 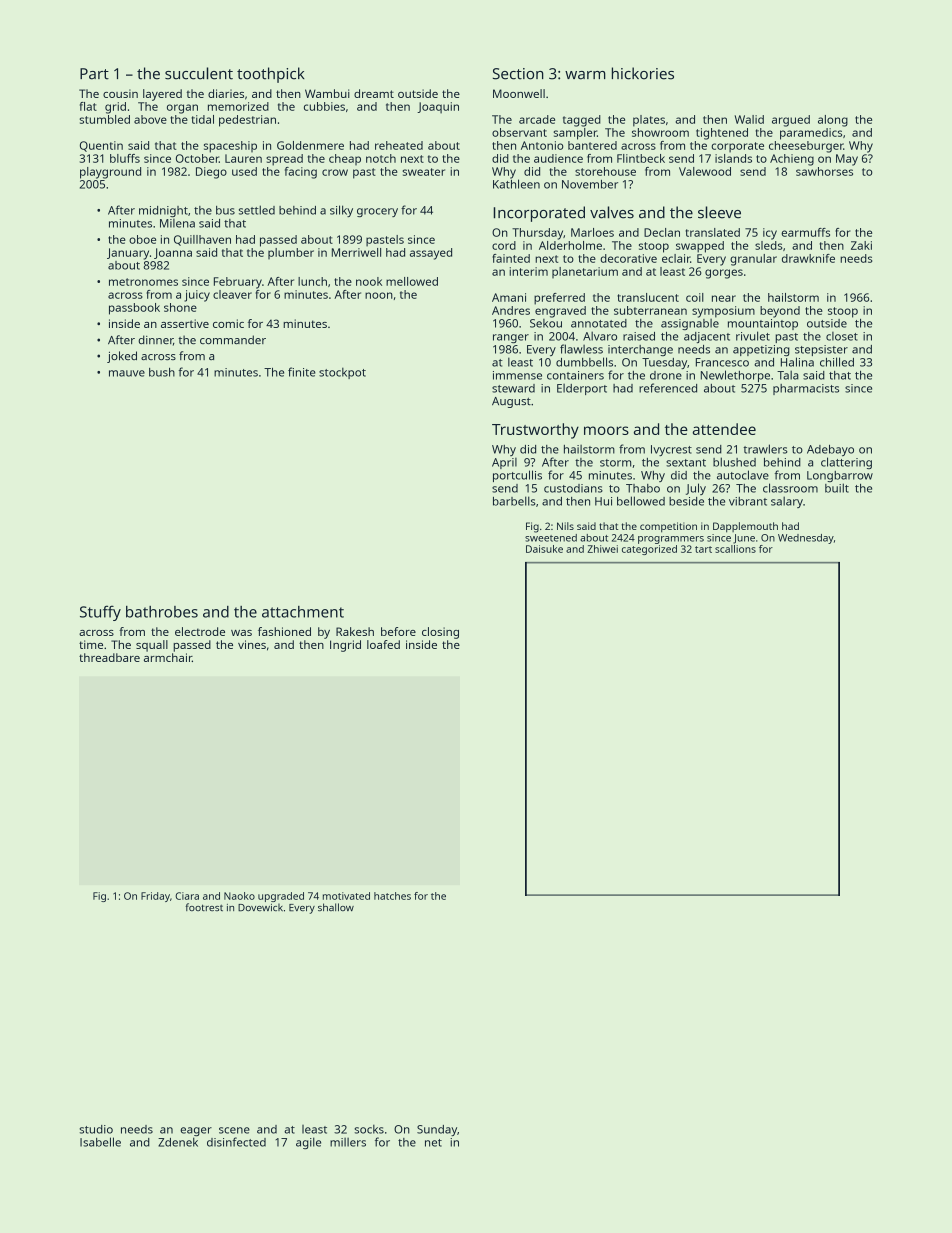 What do you see at coordinates (200, 631) in the document?
I see `electrode` at bounding box center [200, 631].
